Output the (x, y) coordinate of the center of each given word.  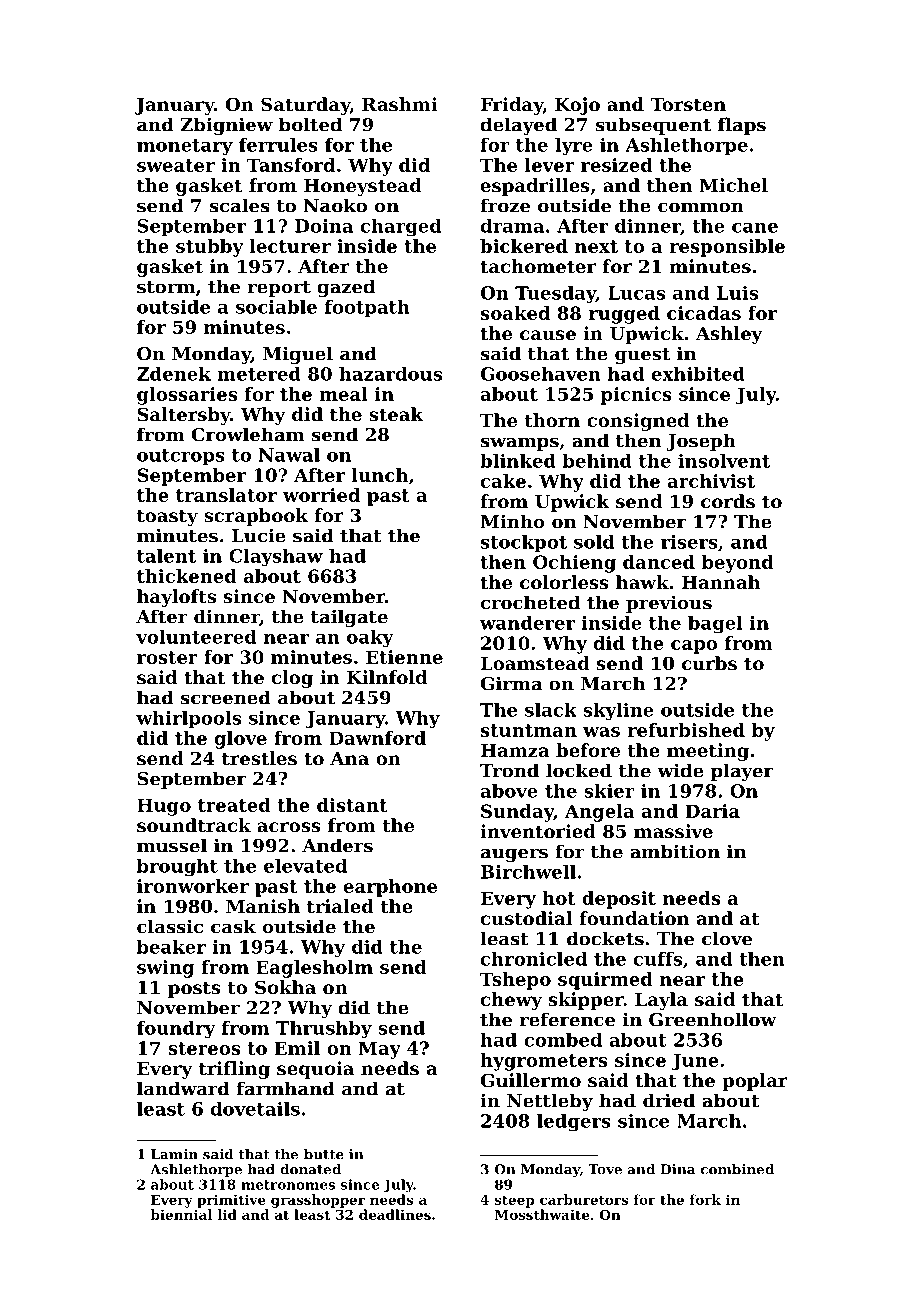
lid (227, 1214)
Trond (509, 770)
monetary (185, 147)
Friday (512, 106)
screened (226, 697)
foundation (634, 918)
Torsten (688, 104)
